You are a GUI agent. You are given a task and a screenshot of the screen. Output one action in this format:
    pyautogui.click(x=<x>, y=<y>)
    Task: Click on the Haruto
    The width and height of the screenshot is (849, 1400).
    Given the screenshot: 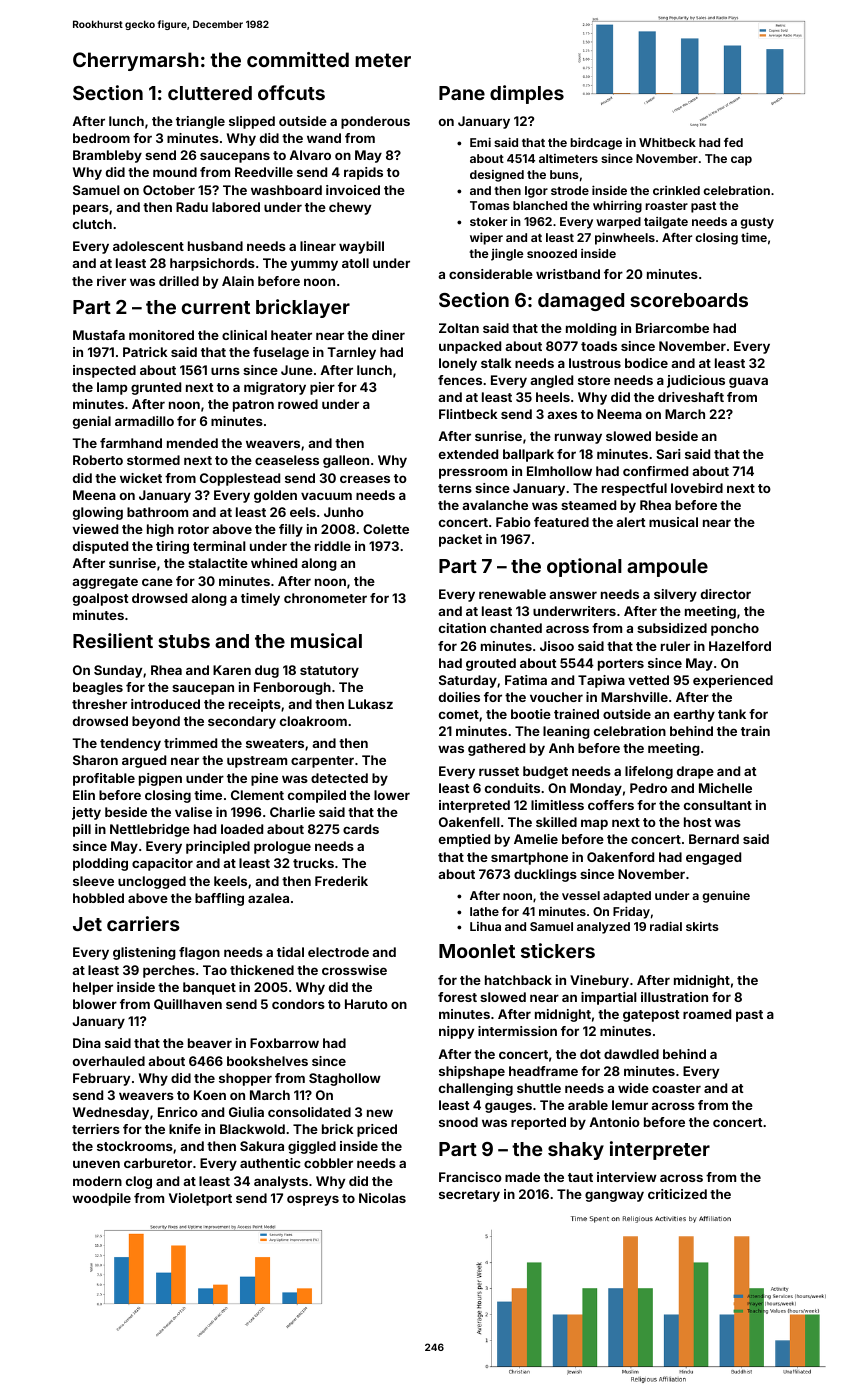 What is the action you would take?
    pyautogui.click(x=366, y=1004)
